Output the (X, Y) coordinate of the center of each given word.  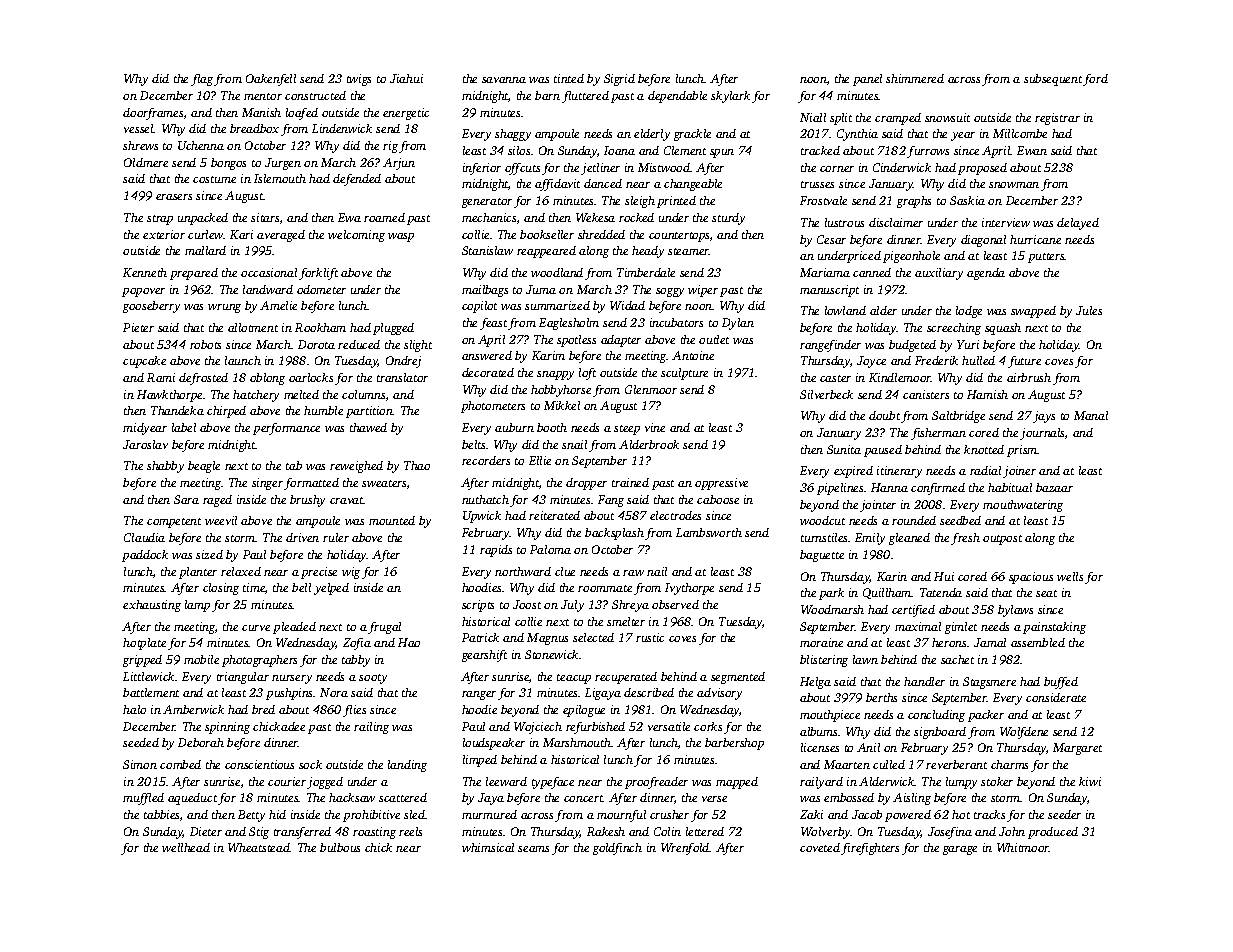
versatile (669, 726)
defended (357, 180)
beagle (204, 467)
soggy (670, 292)
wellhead (186, 847)
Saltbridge (958, 417)
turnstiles (824, 537)
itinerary (899, 472)
